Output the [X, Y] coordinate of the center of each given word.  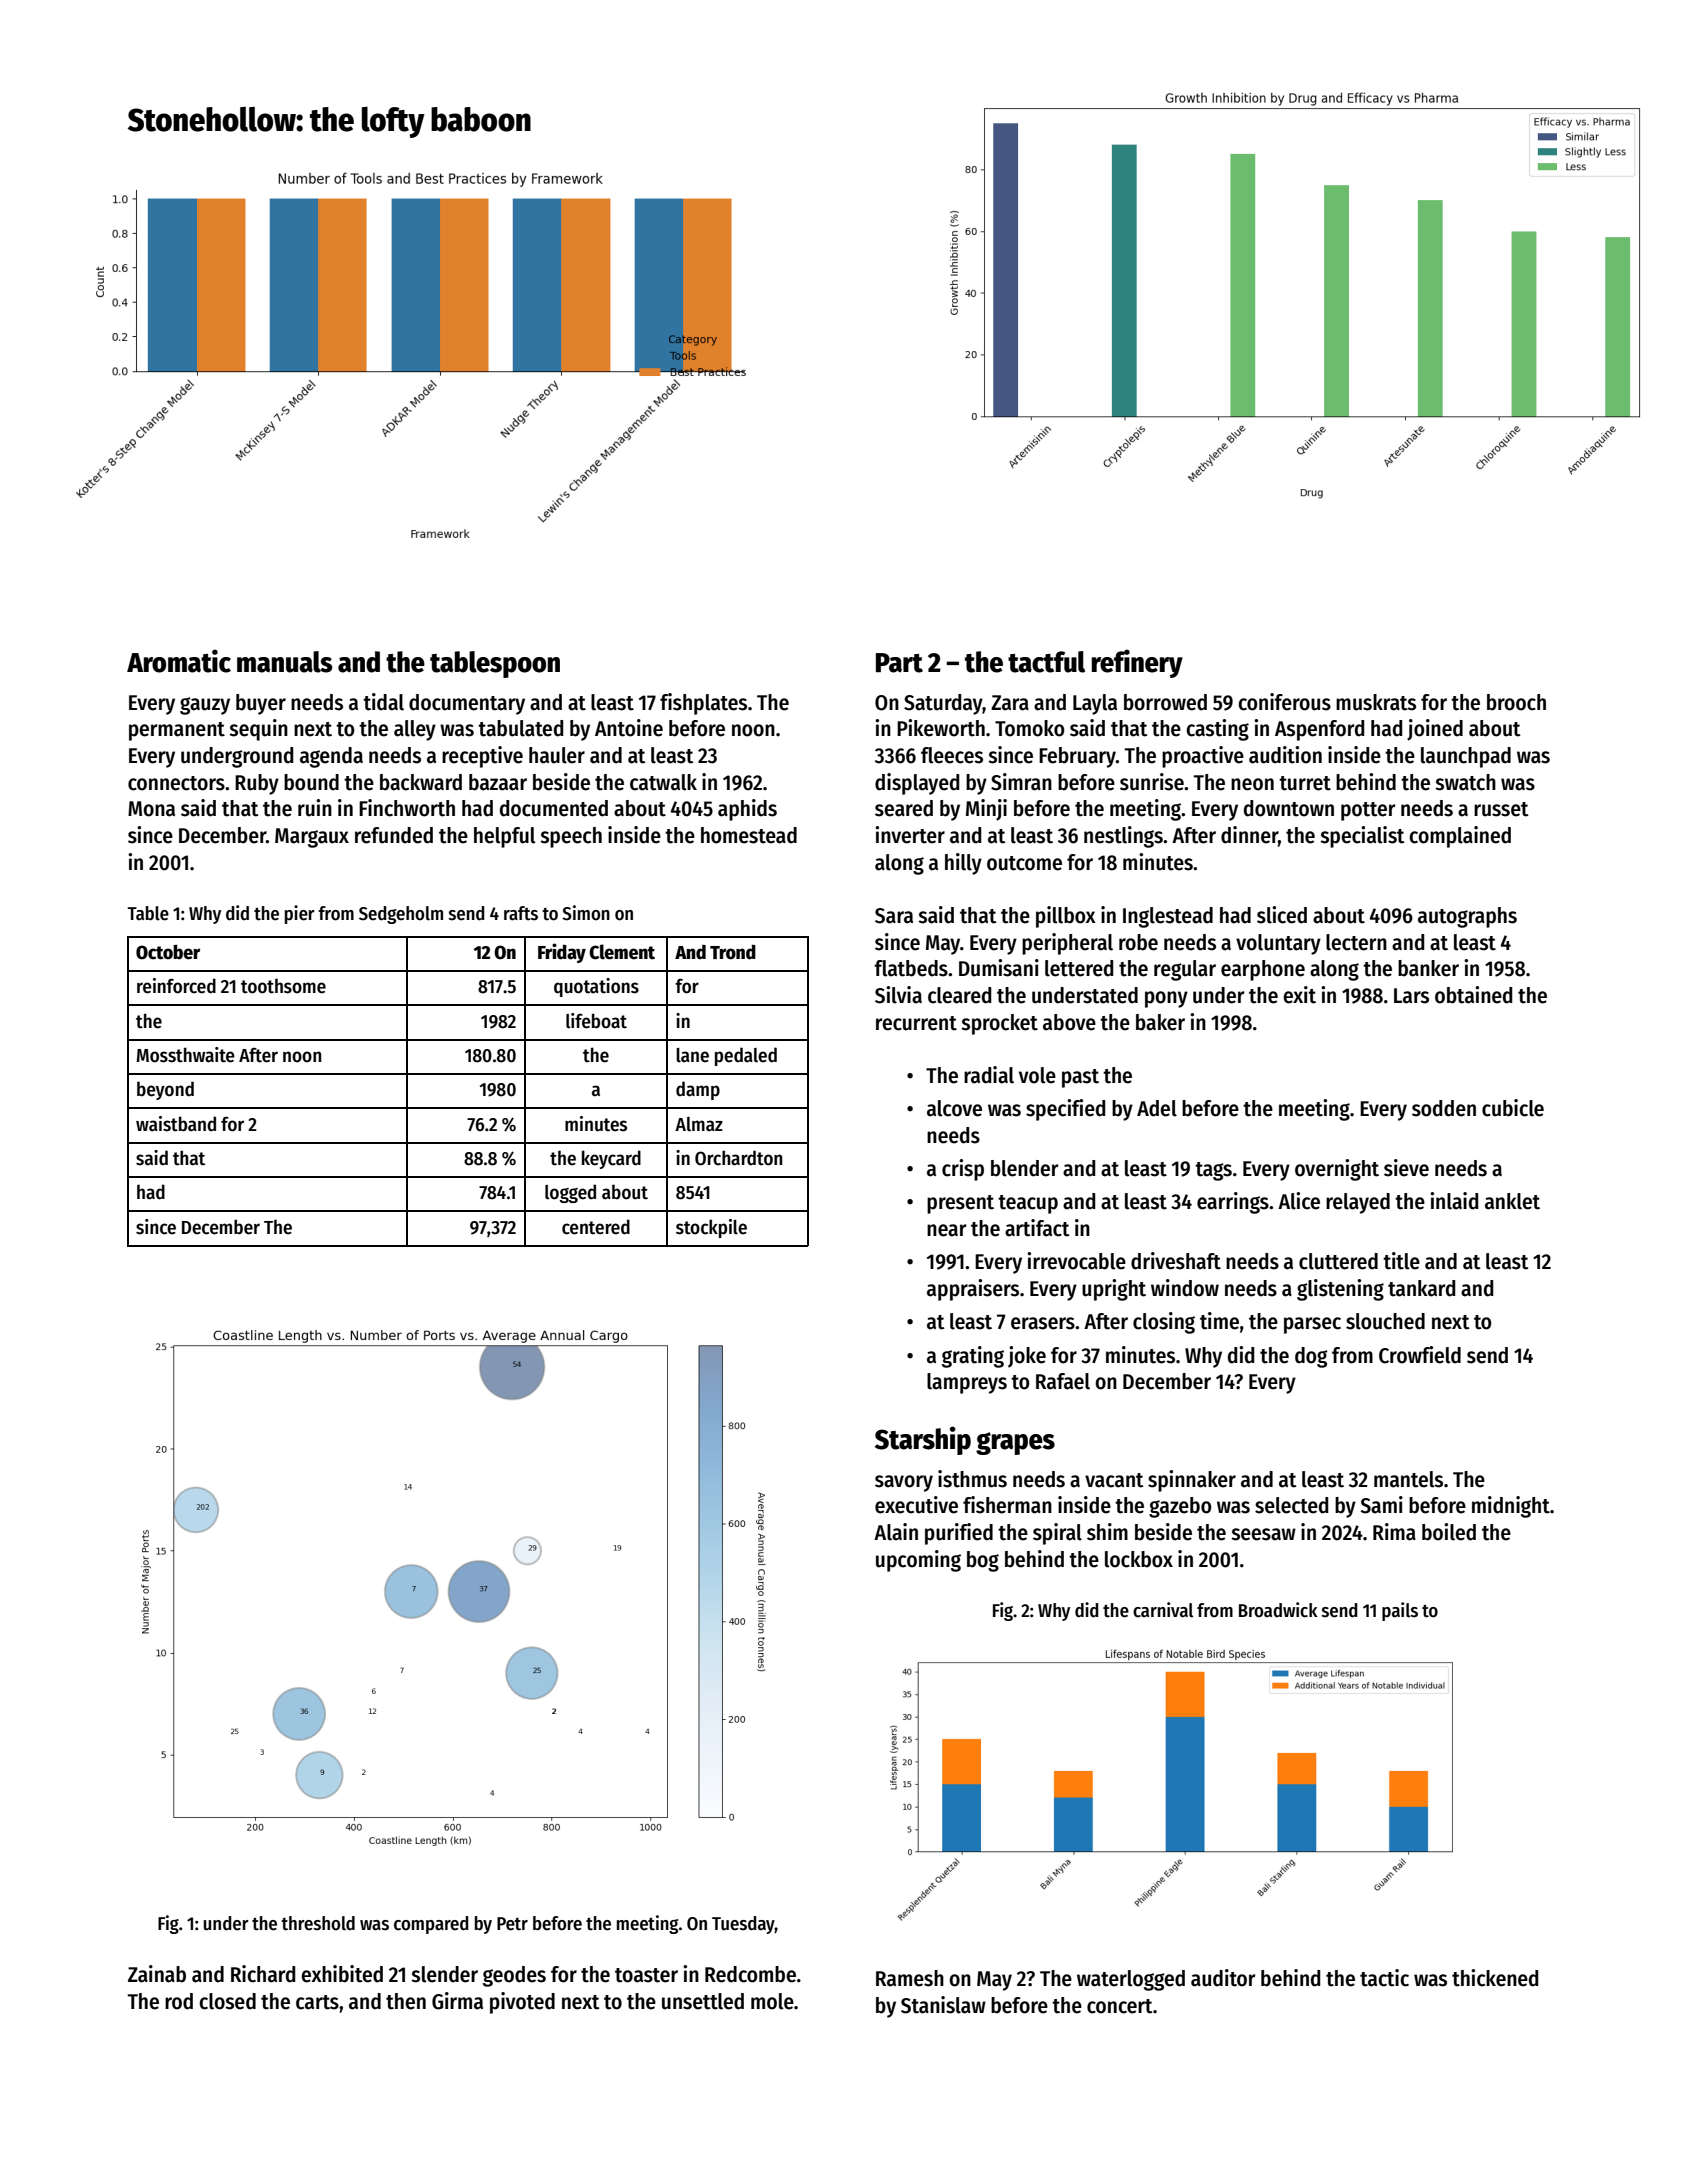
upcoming [918, 1561]
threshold [318, 1923]
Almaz [699, 1124]
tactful [1046, 662]
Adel [1157, 1108]
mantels [1408, 1479]
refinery [1137, 663]
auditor [1223, 1978]
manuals [285, 662]
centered [596, 1227]
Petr [512, 1924]
